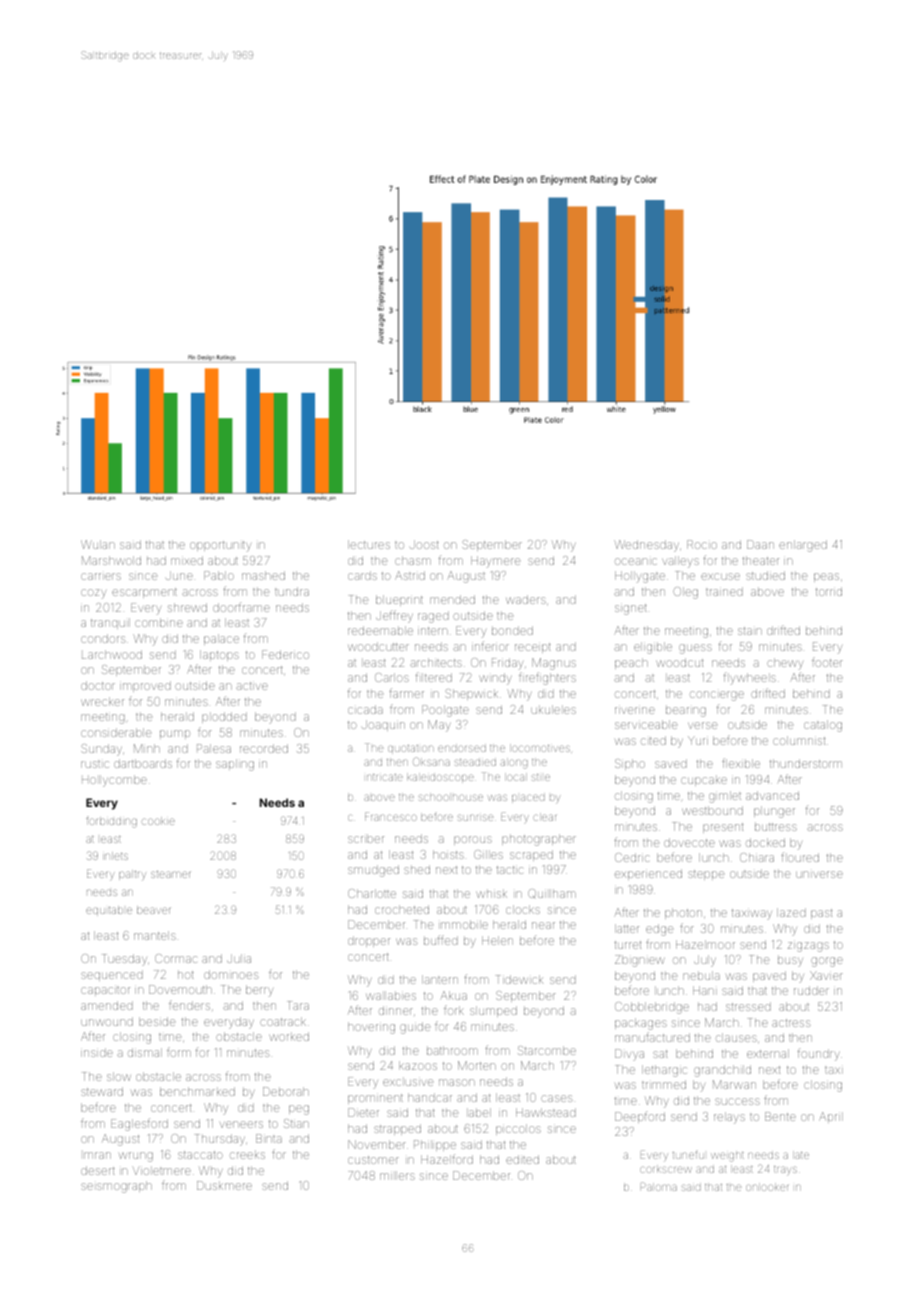 This image has width=924, height=1308. Describe the element at coordinates (241, 607) in the image. I see `doorframe` at that location.
